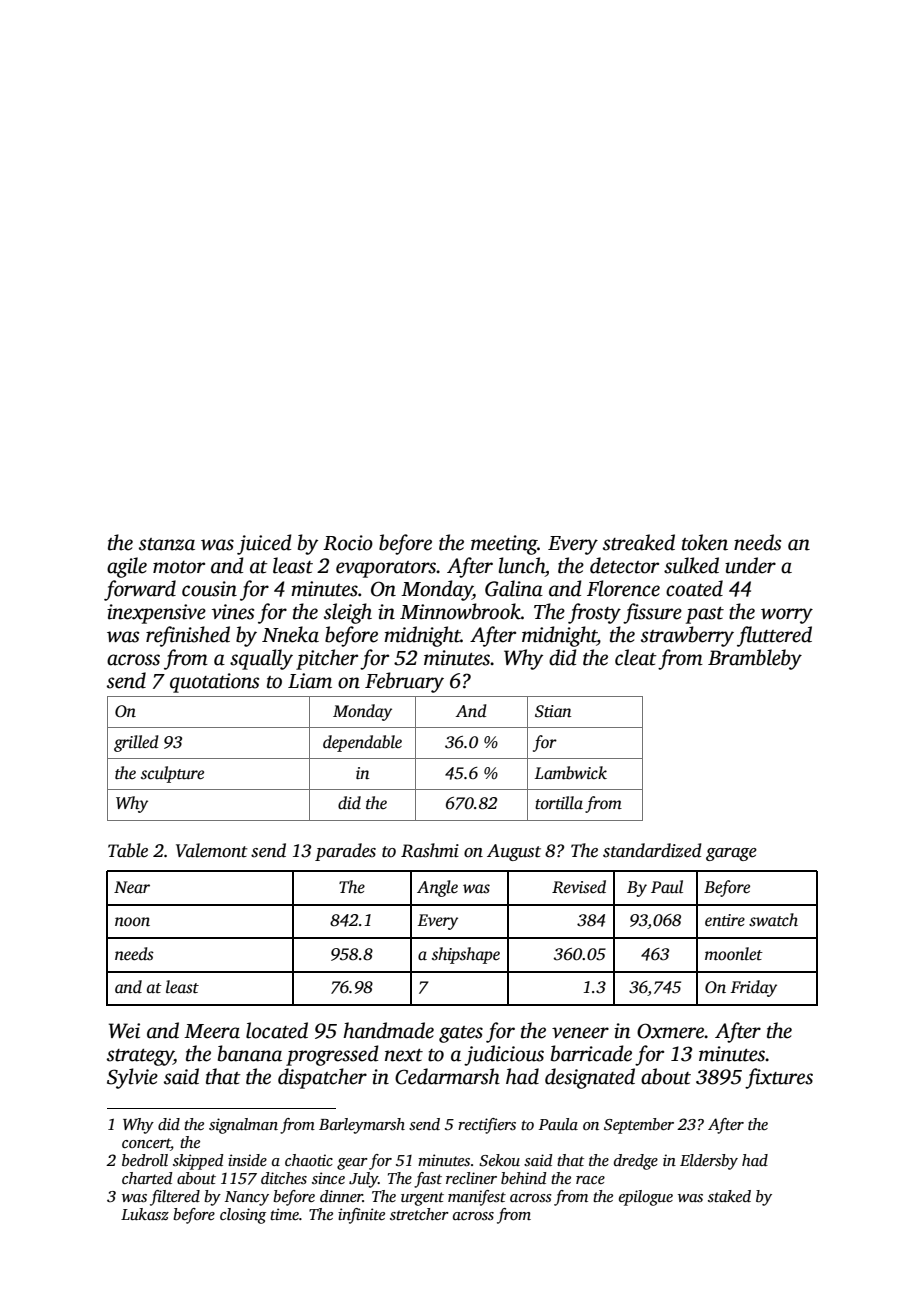 This image has height=1314, width=924. What do you see at coordinates (388, 1030) in the image?
I see `handmade` at bounding box center [388, 1030].
